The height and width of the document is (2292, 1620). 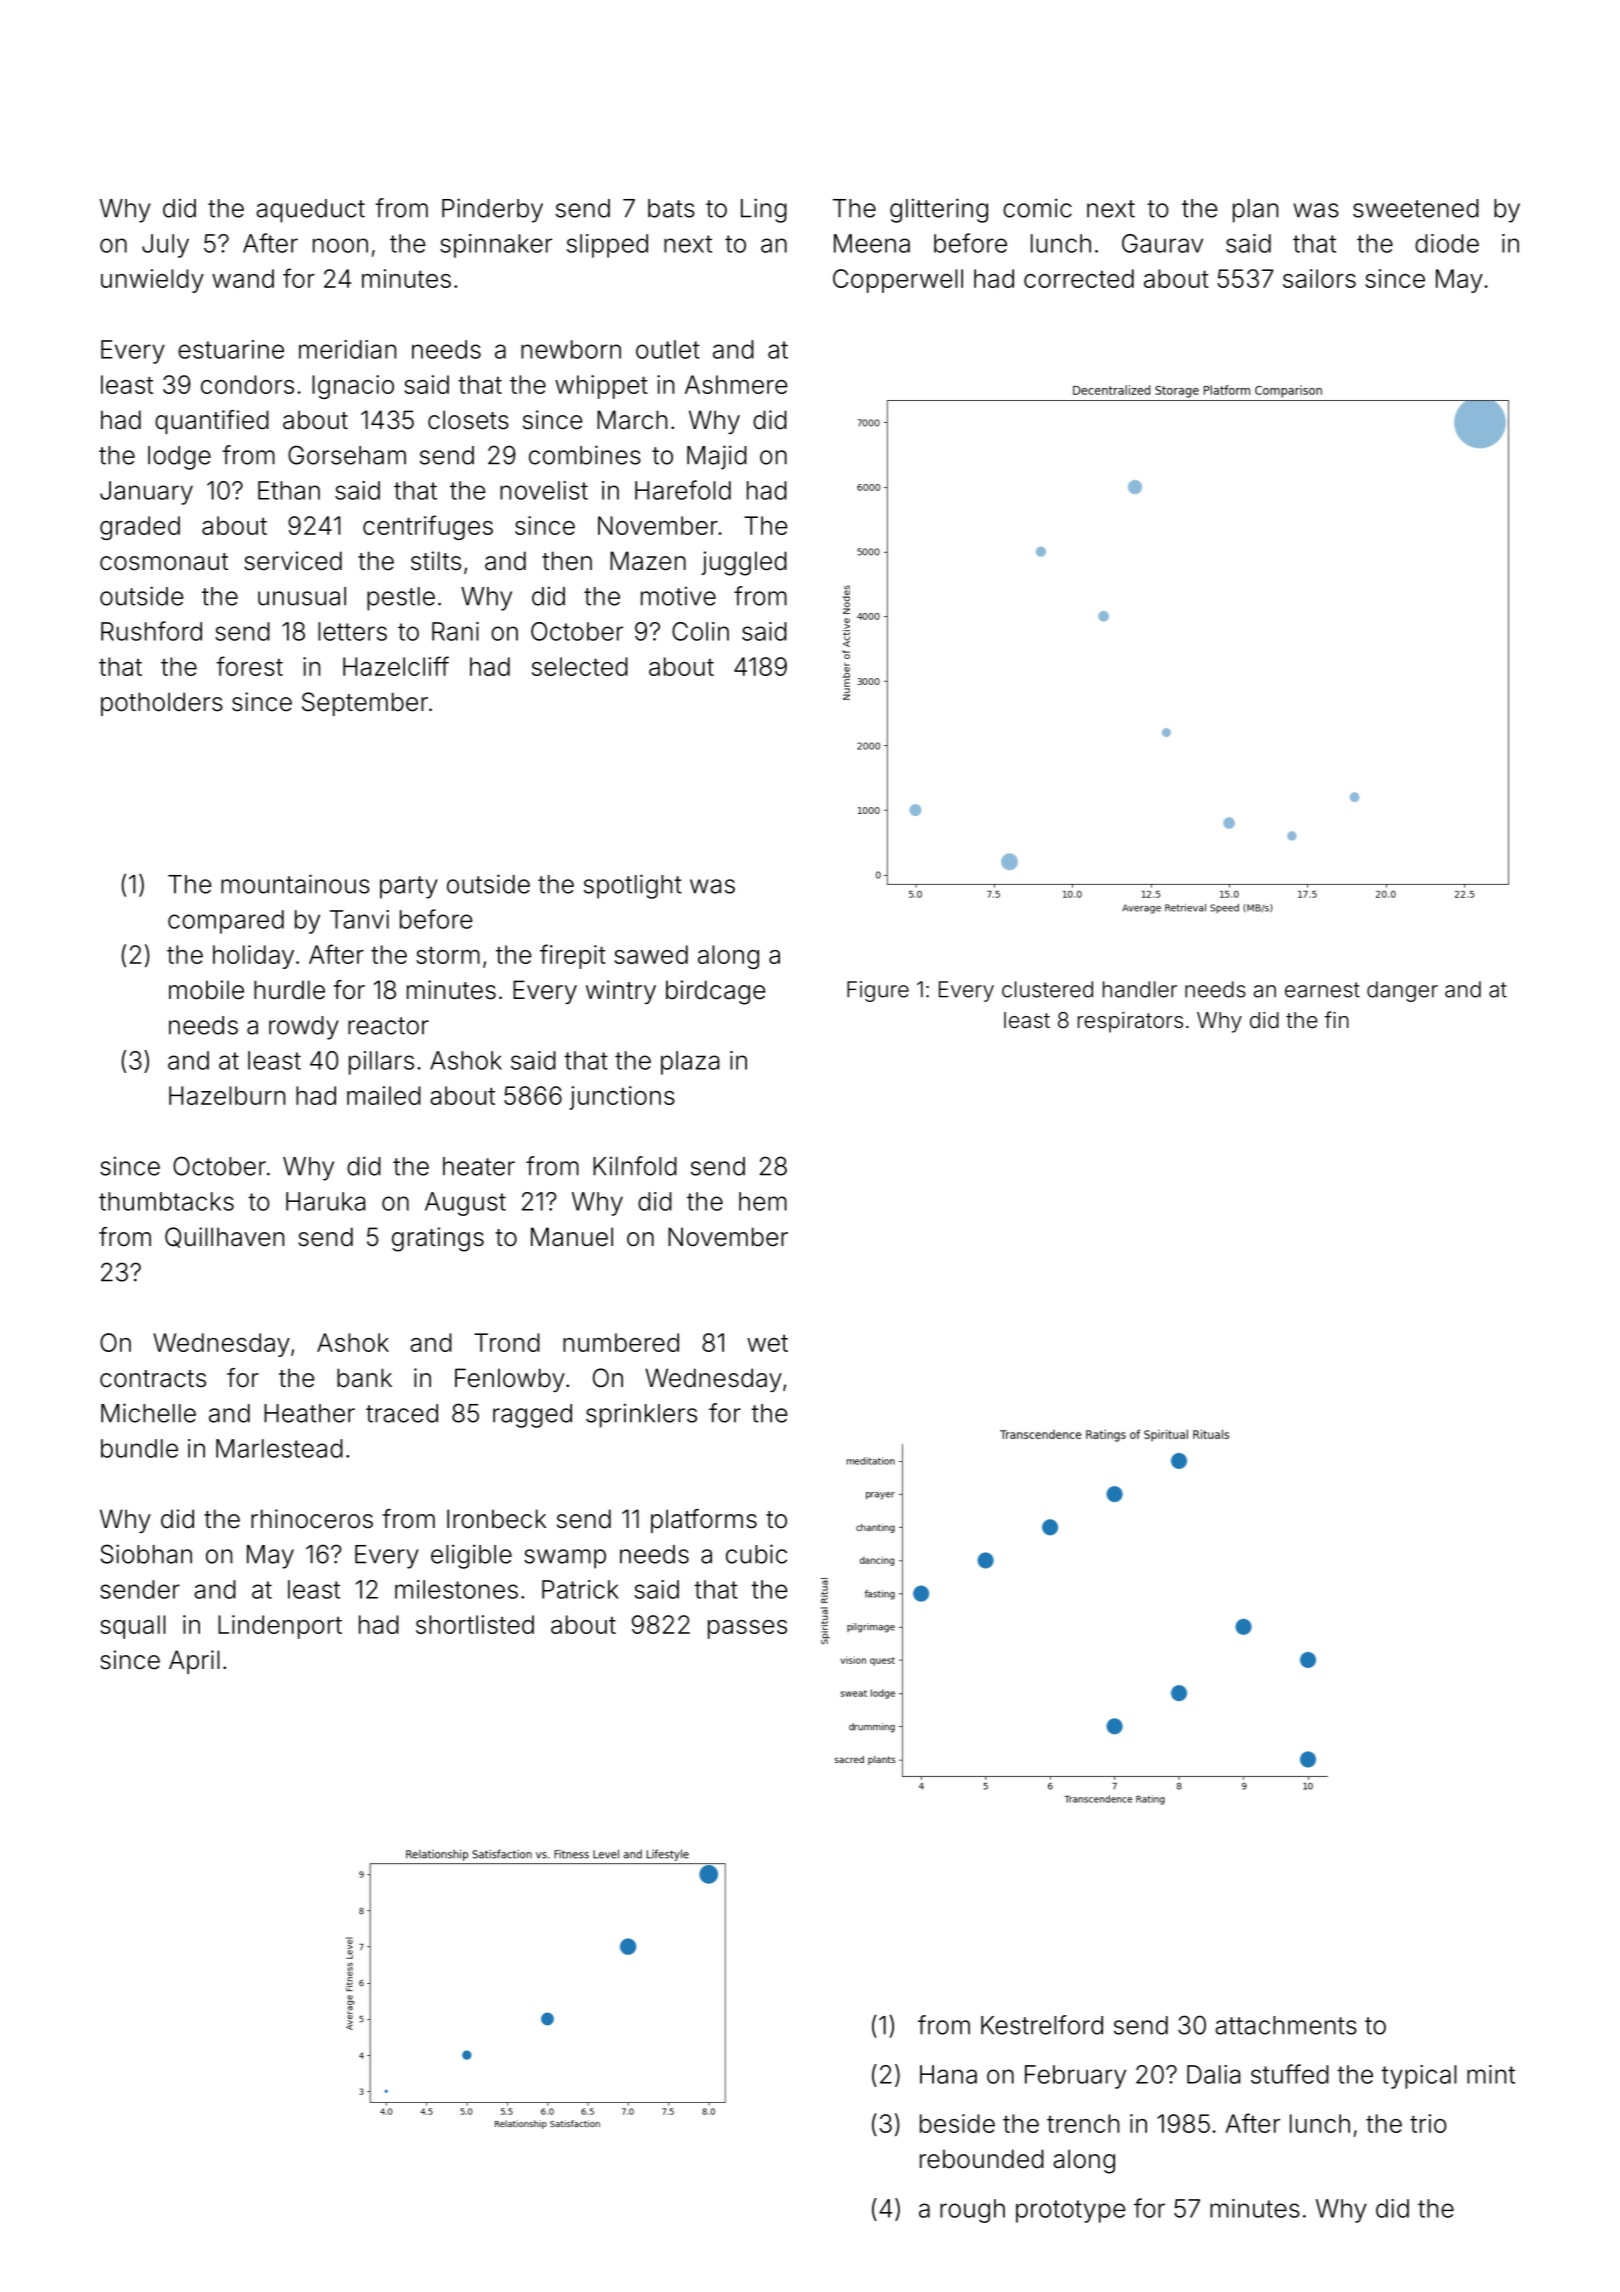 I want to click on beside, so click(x=957, y=2123).
